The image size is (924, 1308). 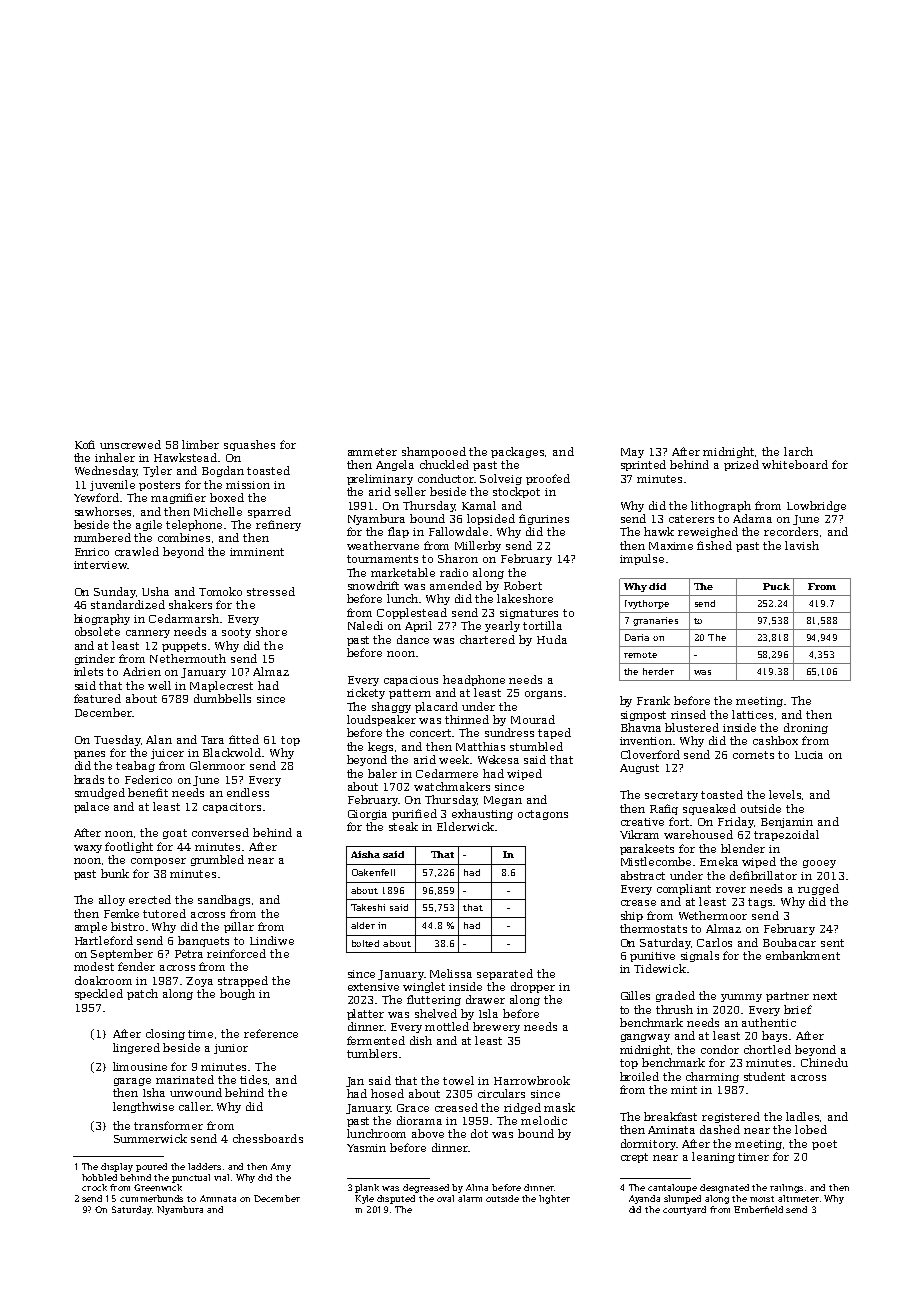 I want to click on alloy, so click(x=112, y=900).
